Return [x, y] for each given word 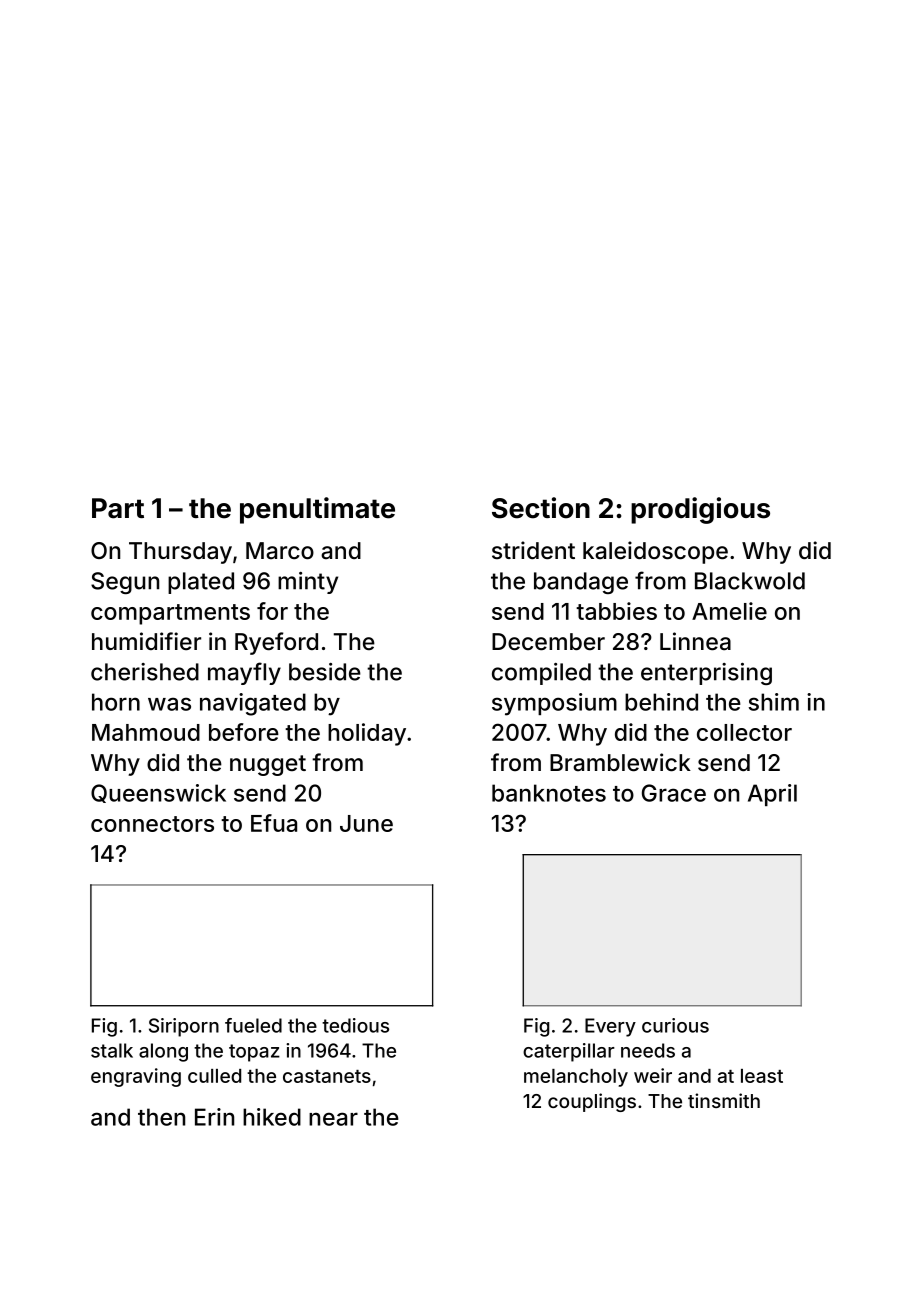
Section [541, 508]
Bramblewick [620, 762]
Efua [274, 823]
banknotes [549, 793]
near [333, 1119]
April [772, 795]
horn [116, 702]
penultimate [317, 510]
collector [744, 732]
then [161, 1117]
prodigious [700, 510]
